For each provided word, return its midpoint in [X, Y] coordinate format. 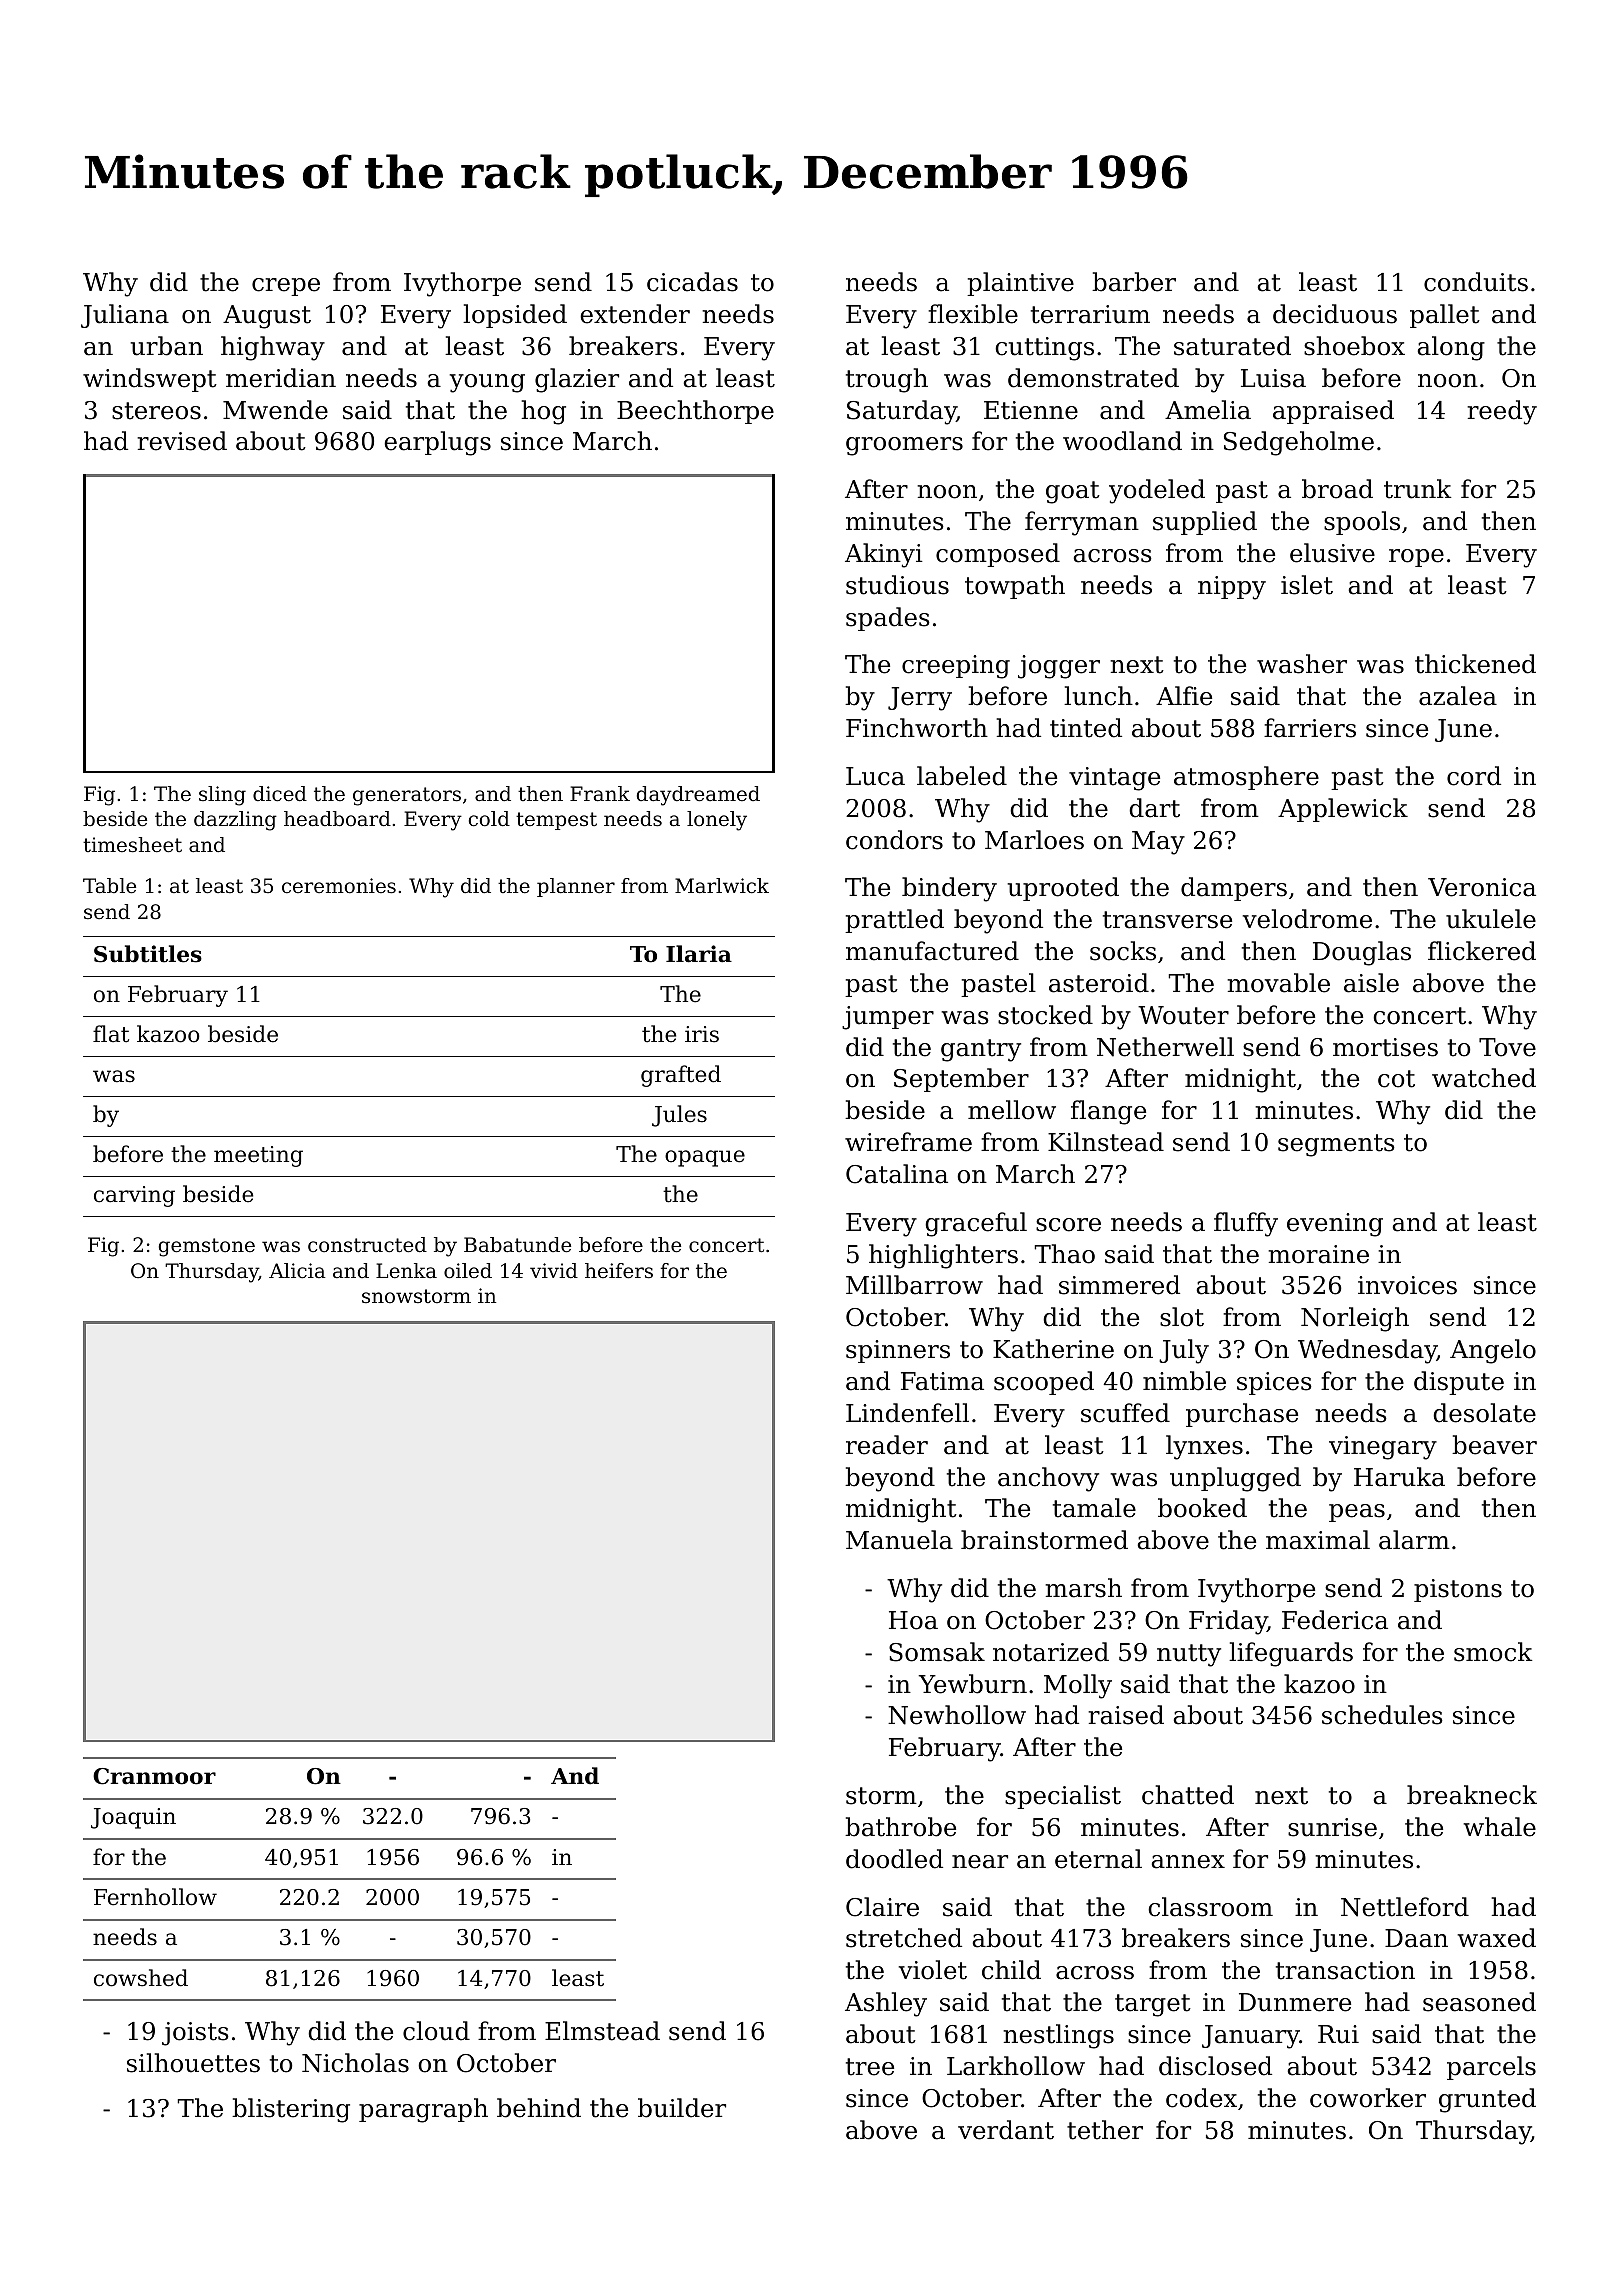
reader [887, 1445]
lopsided [515, 316]
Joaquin [133, 1818]
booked [1202, 1508]
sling [222, 796]
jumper [888, 1018]
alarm [1414, 1540]
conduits [1476, 282]
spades [888, 619]
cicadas [692, 282]
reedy [1502, 412]
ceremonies [339, 886]
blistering [291, 2110]
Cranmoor [154, 1776]
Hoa [913, 1620]
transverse [1167, 920]
